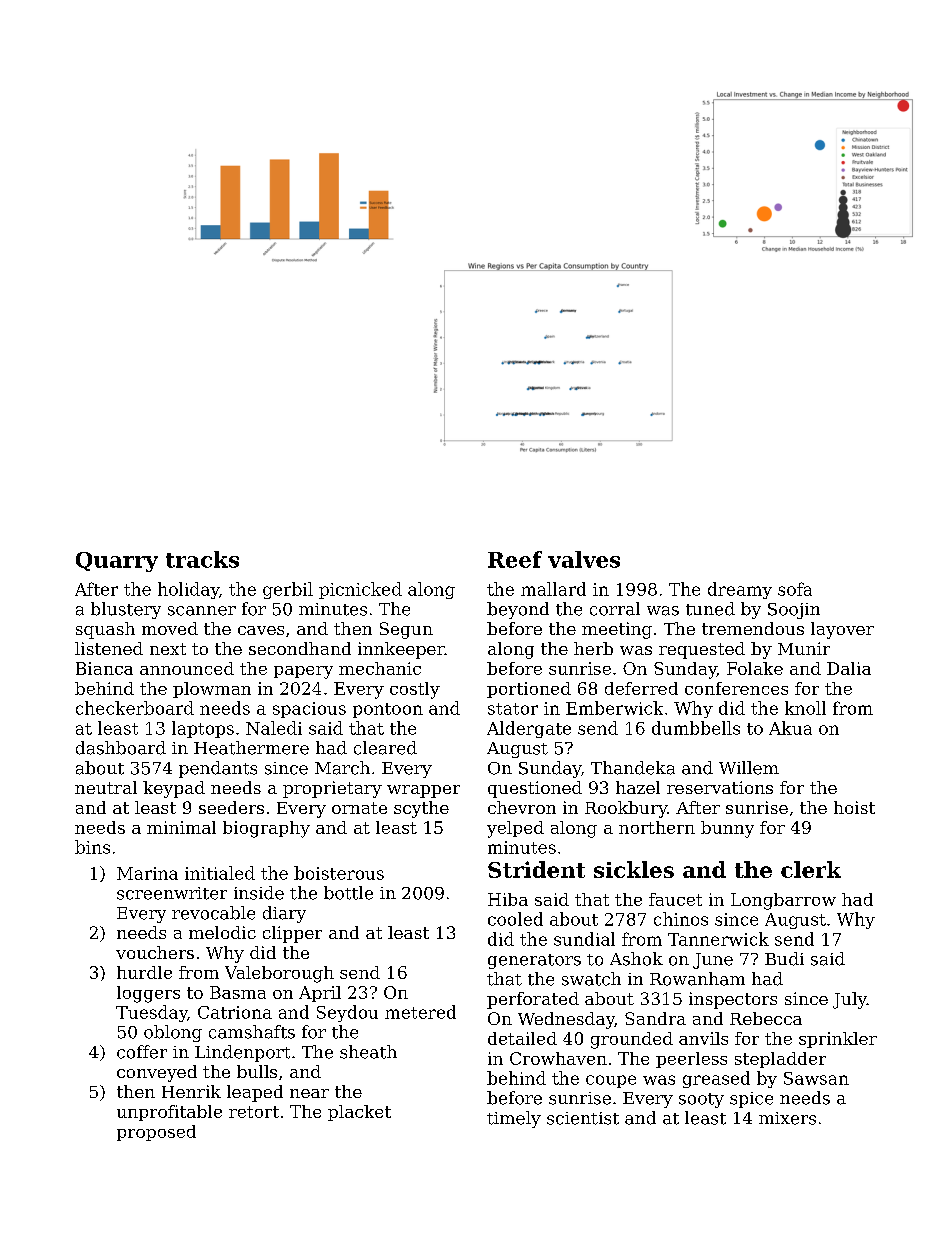 Image resolution: width=952 pixels, height=1233 pixels. What do you see at coordinates (157, 1073) in the page?
I see `conveyed` at bounding box center [157, 1073].
